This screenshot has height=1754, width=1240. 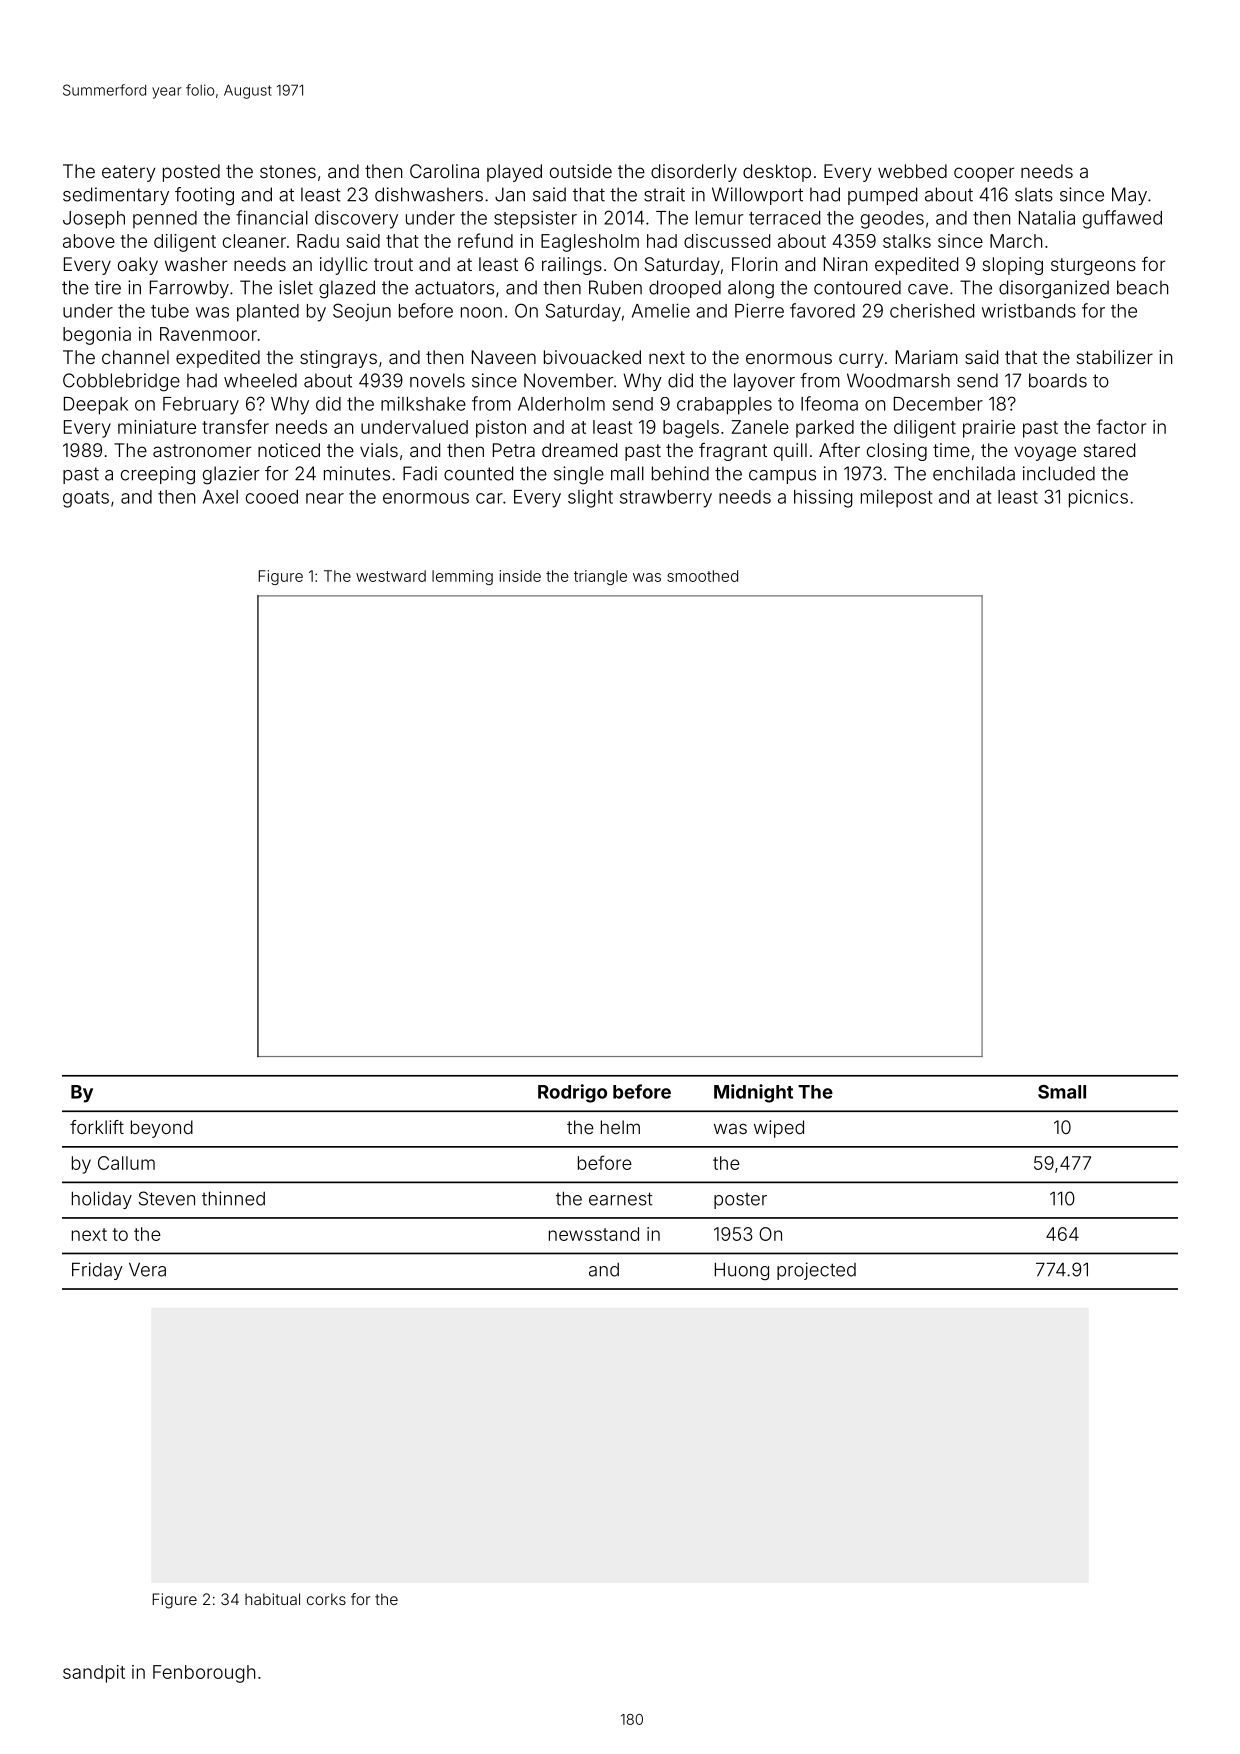 I want to click on novels, so click(x=437, y=380).
